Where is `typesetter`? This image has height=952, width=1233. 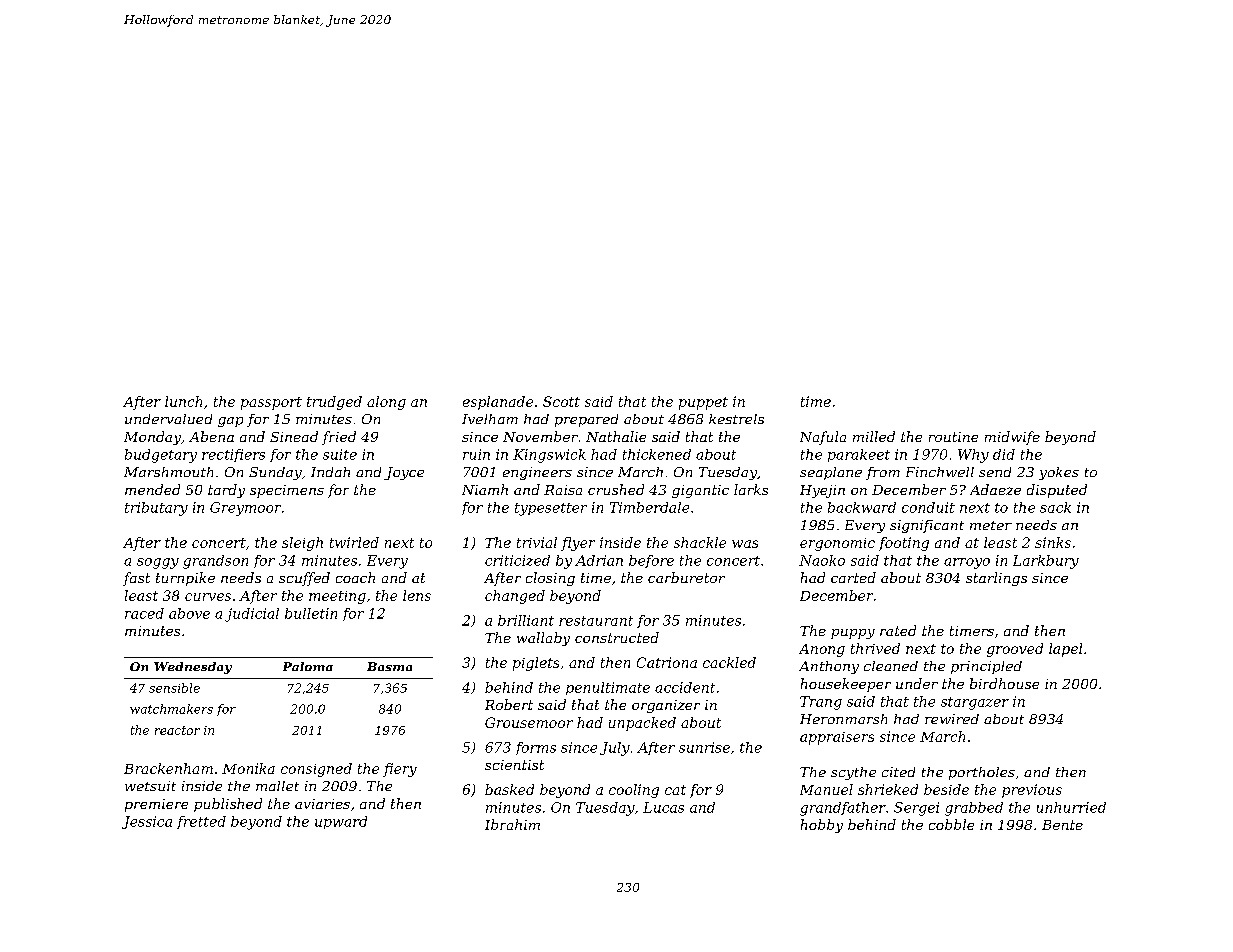
typesetter is located at coordinates (551, 509).
